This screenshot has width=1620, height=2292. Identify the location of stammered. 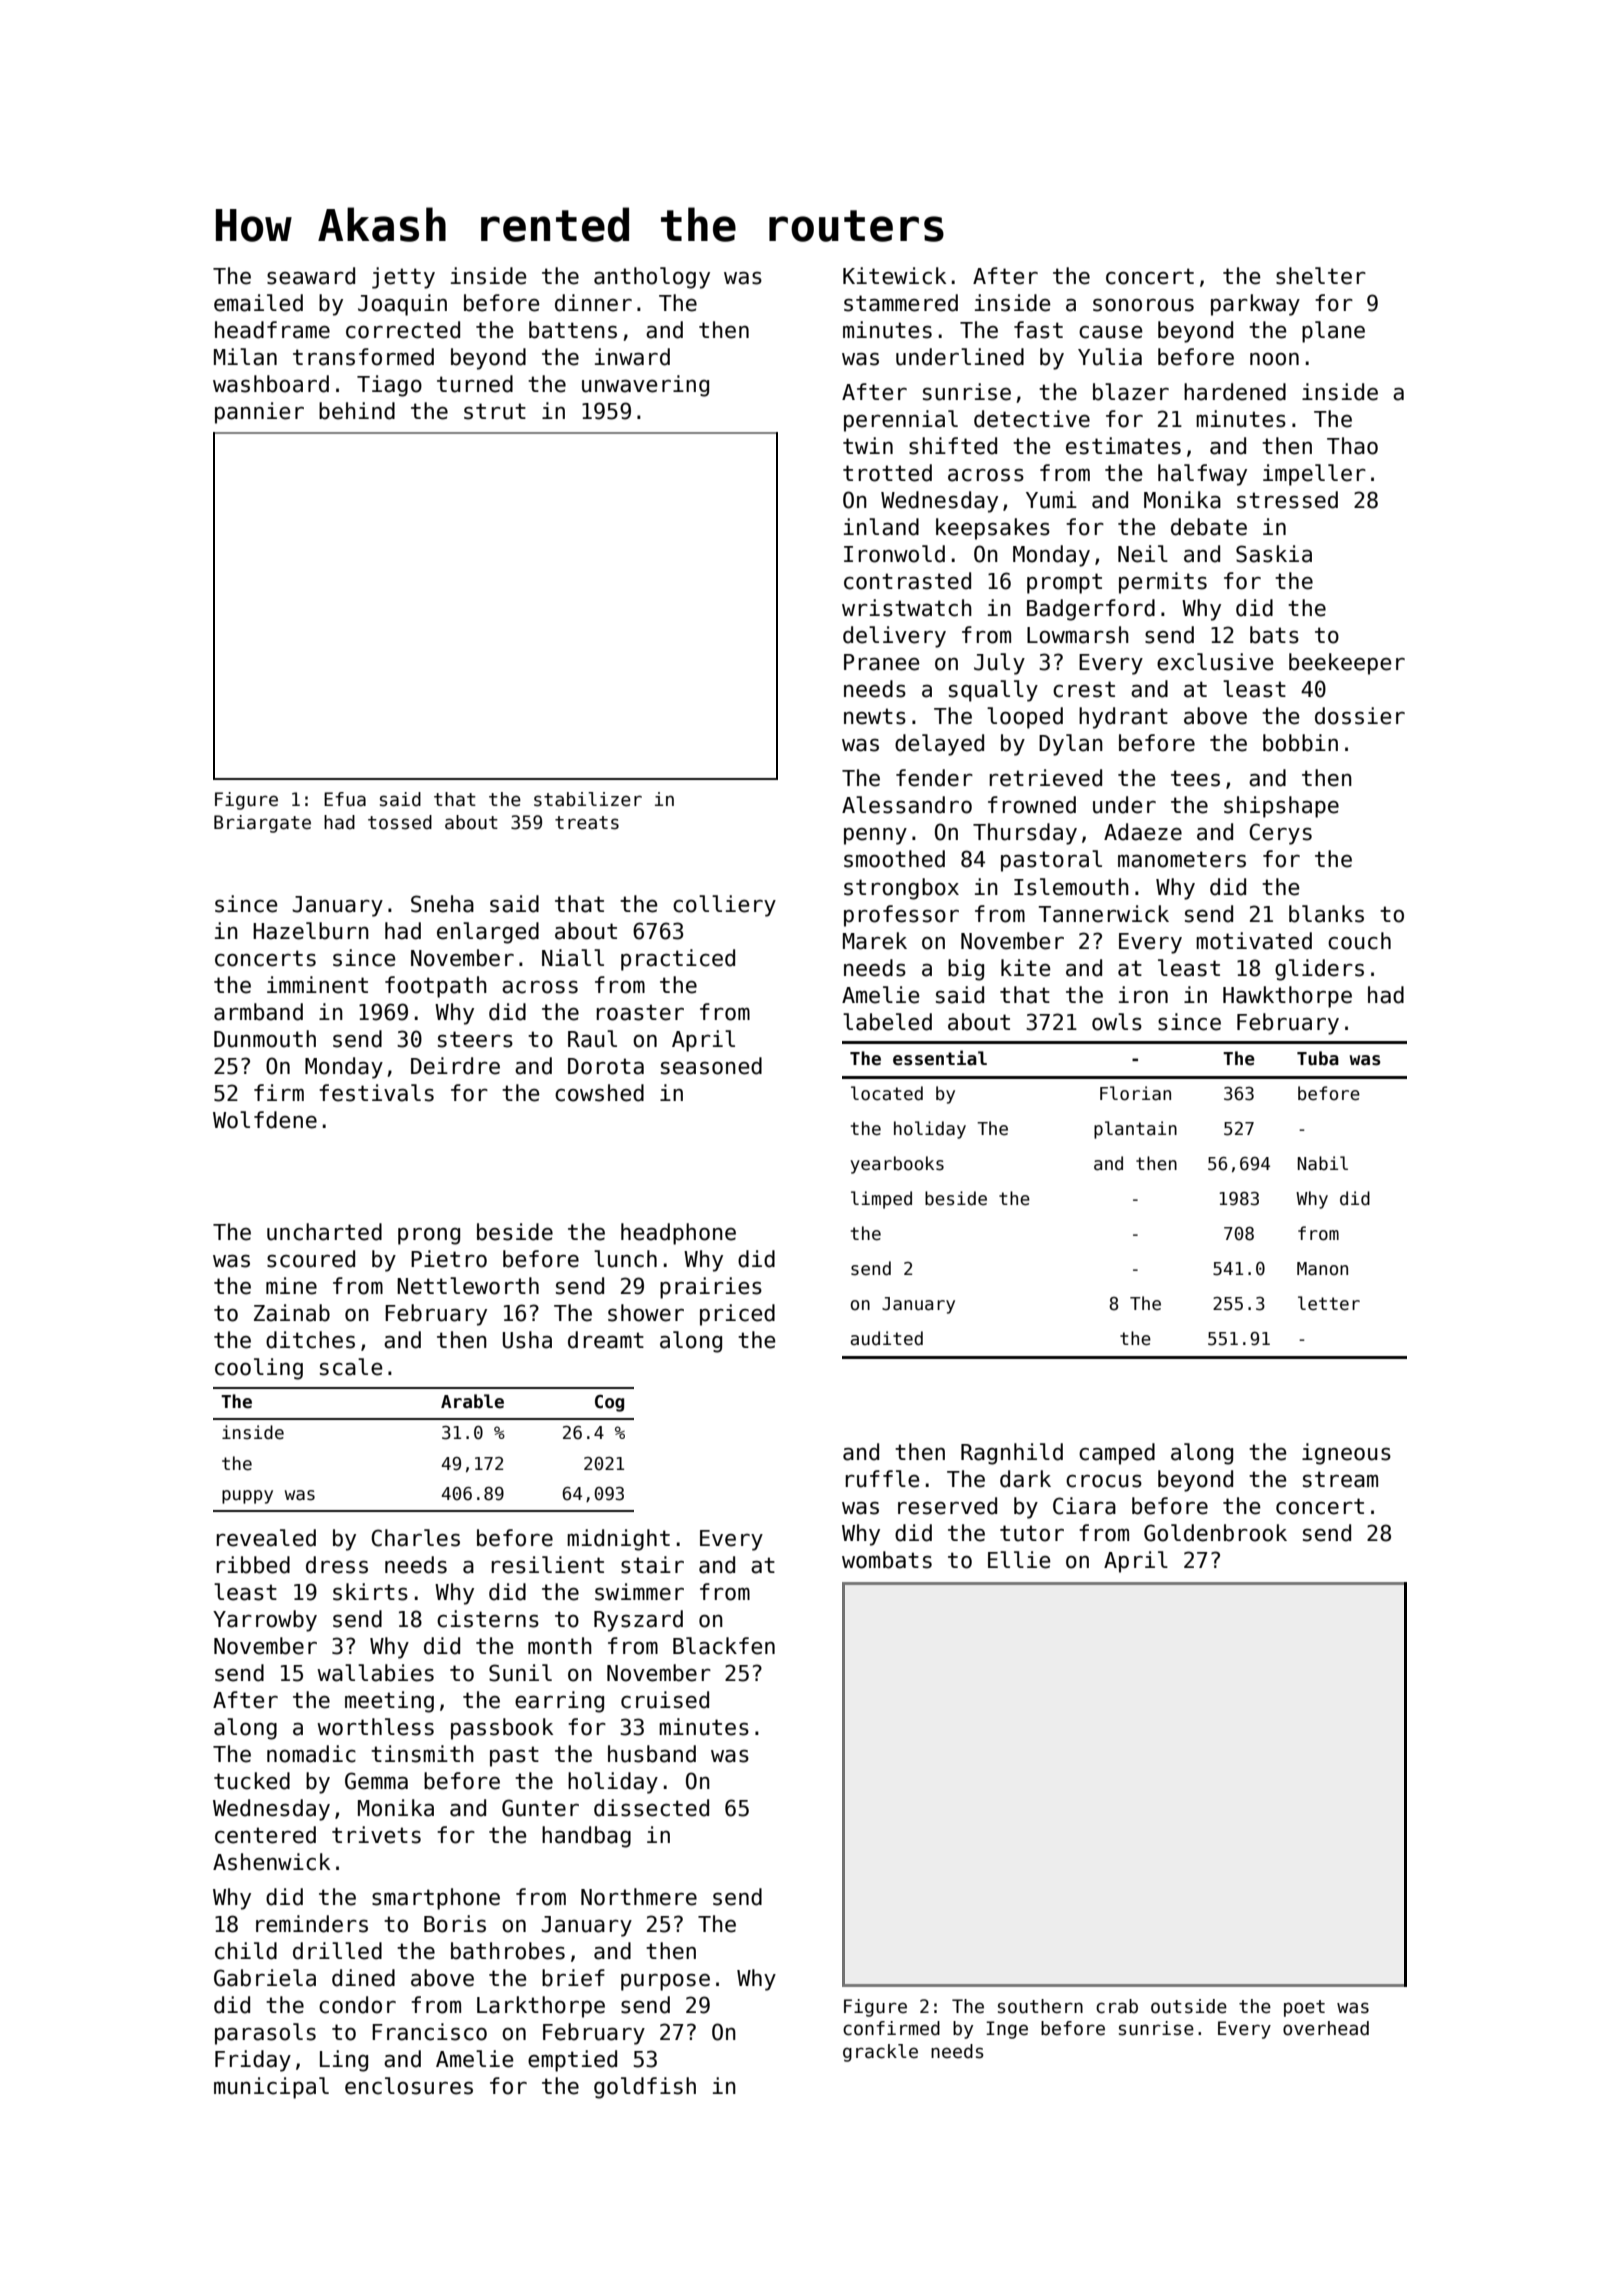
(901, 303).
